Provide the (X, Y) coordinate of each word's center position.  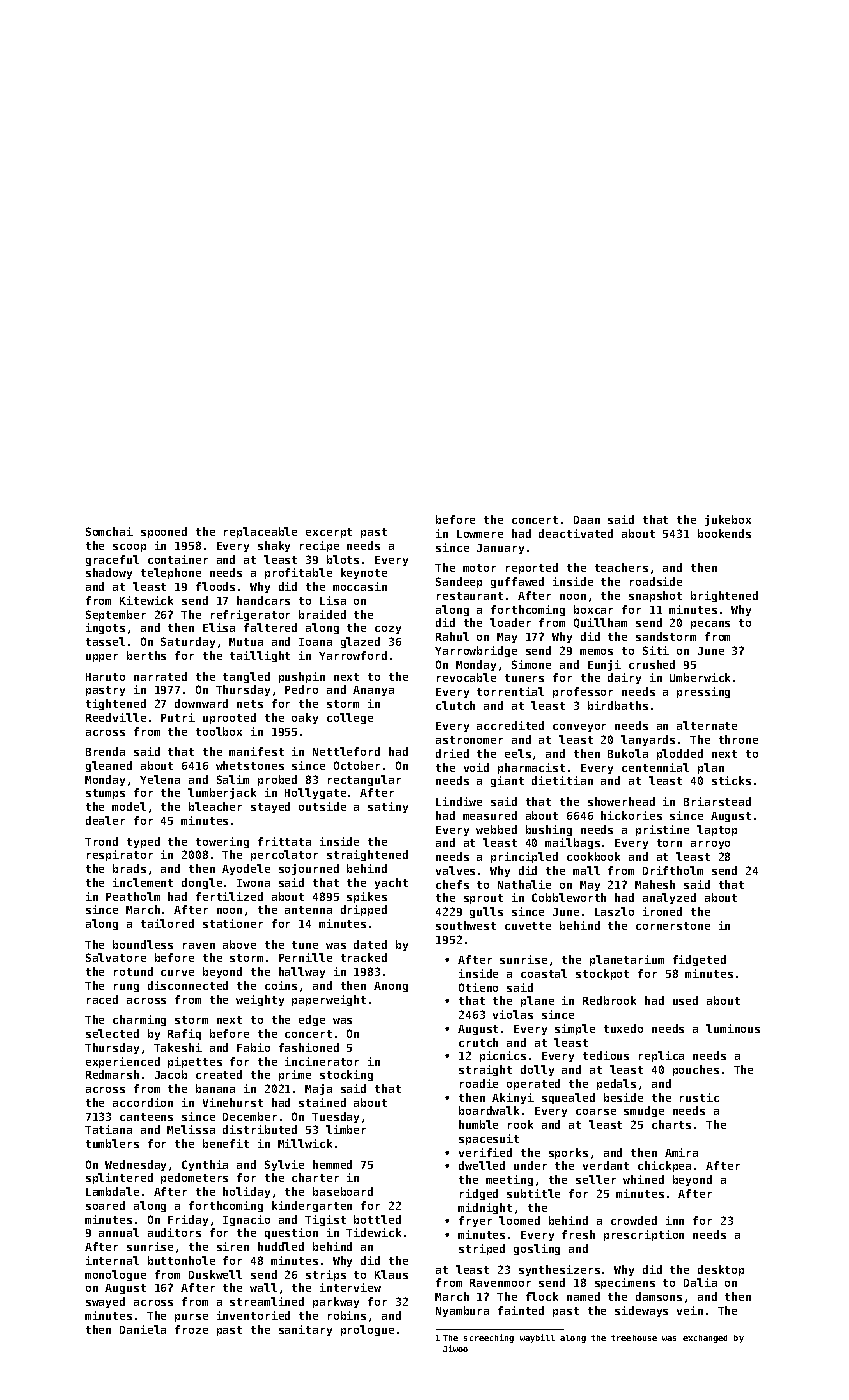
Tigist (325, 1220)
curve (177, 973)
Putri (178, 717)
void (476, 767)
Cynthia (205, 1165)
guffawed (517, 582)
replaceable (260, 532)
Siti (656, 650)
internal (112, 1260)
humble (478, 1124)
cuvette (528, 926)
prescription (644, 1235)
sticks (731, 780)
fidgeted (699, 960)
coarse (596, 1112)
